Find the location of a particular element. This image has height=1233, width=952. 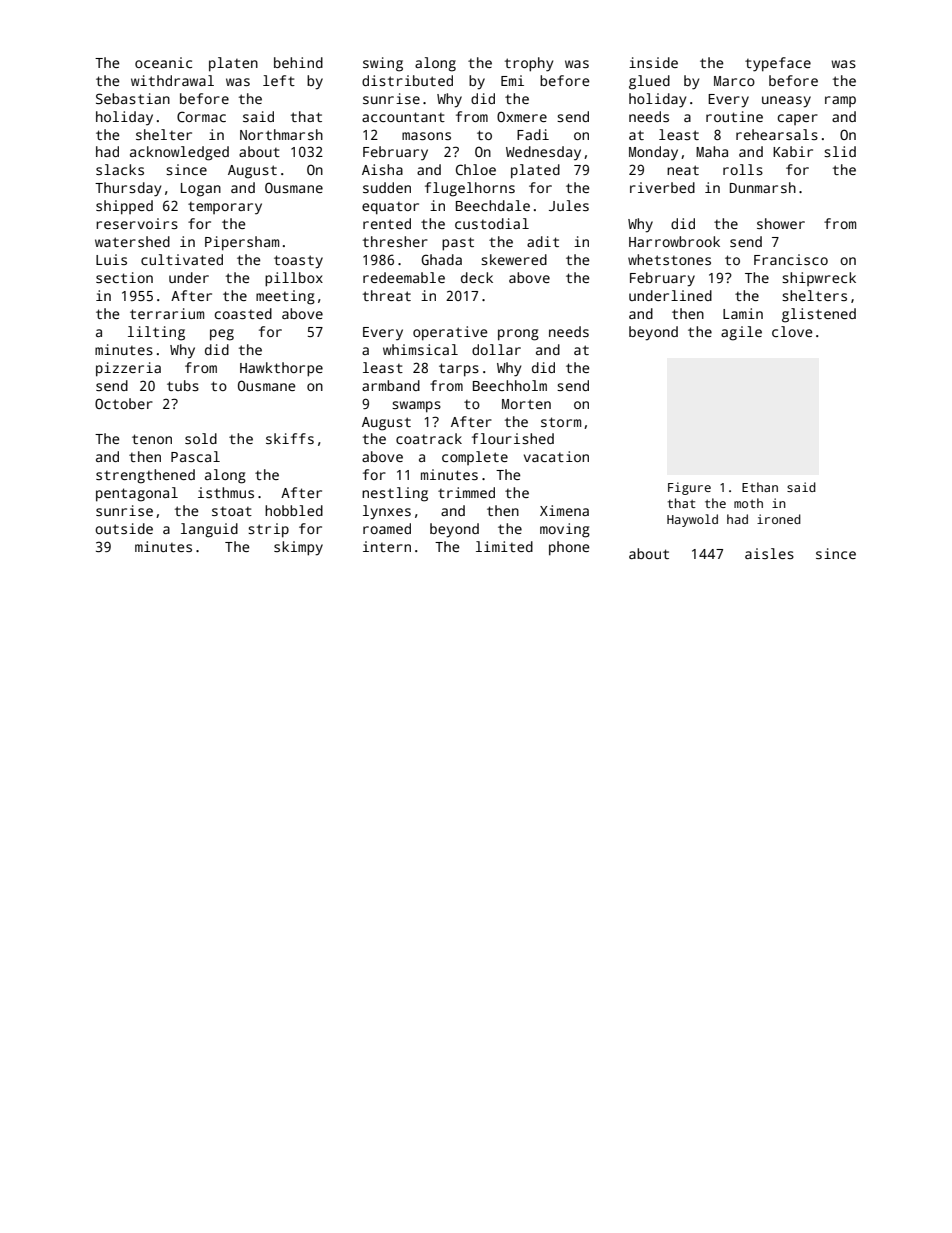

left is located at coordinates (279, 80).
